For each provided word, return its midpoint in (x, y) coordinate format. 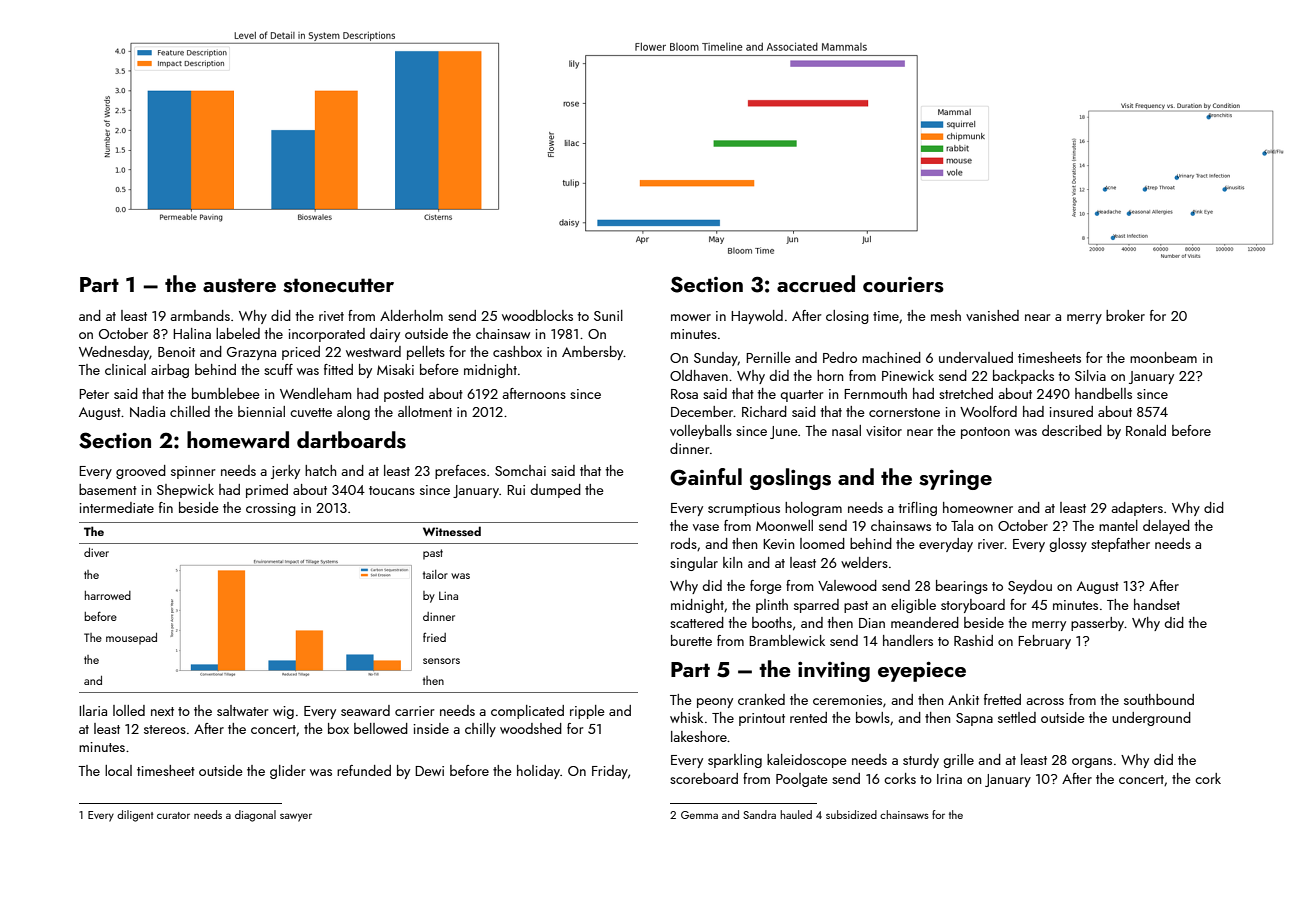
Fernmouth (875, 393)
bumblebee (226, 393)
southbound (1159, 699)
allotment (425, 411)
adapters (1137, 509)
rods (684, 543)
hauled (796, 814)
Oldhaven (699, 375)
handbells (1103, 393)
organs (1092, 763)
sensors (441, 661)
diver (96, 552)
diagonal (255, 816)
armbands (200, 315)
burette (691, 640)
